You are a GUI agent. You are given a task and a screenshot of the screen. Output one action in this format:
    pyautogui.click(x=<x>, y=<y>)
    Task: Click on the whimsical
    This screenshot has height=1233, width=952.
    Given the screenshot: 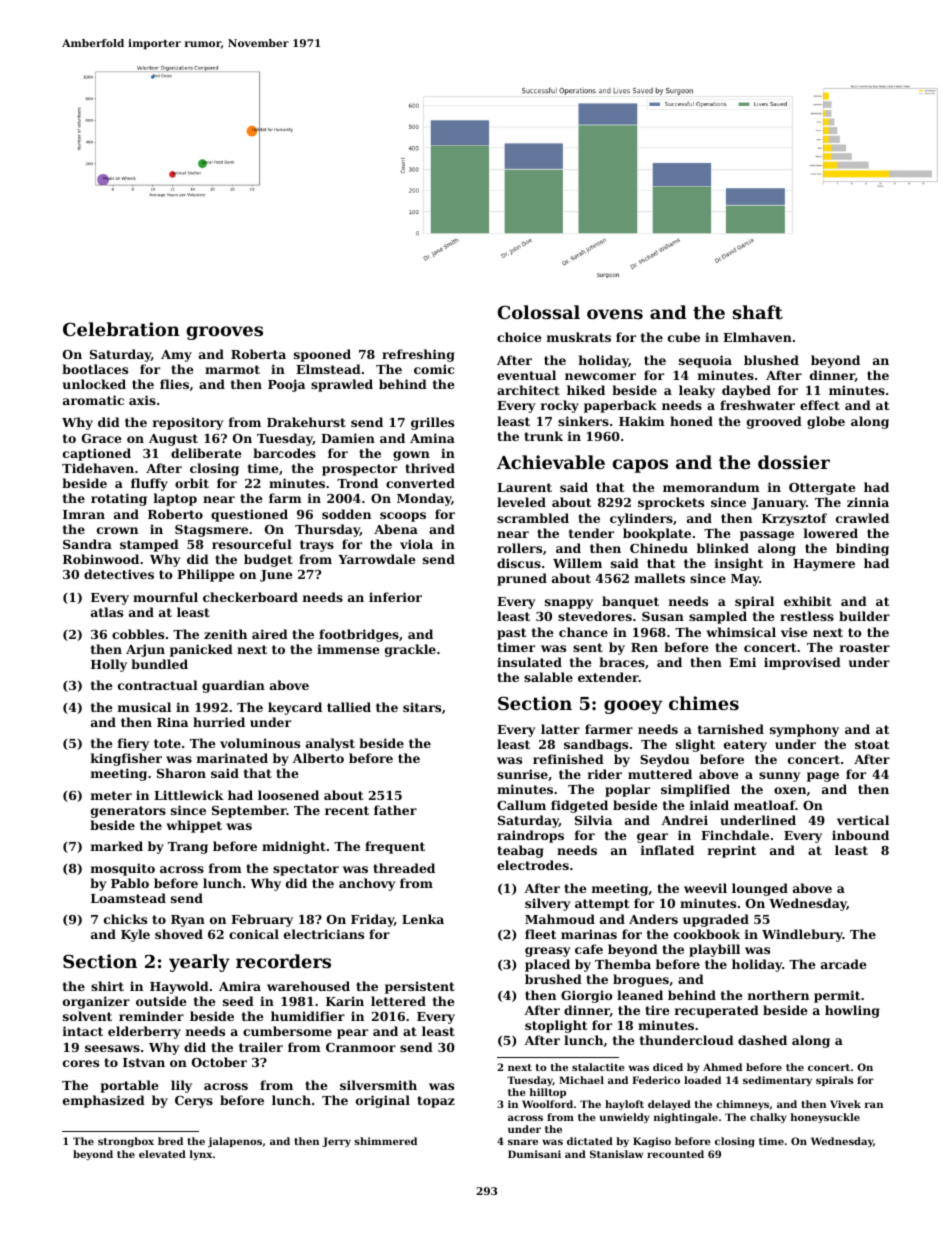 What is the action you would take?
    pyautogui.click(x=741, y=632)
